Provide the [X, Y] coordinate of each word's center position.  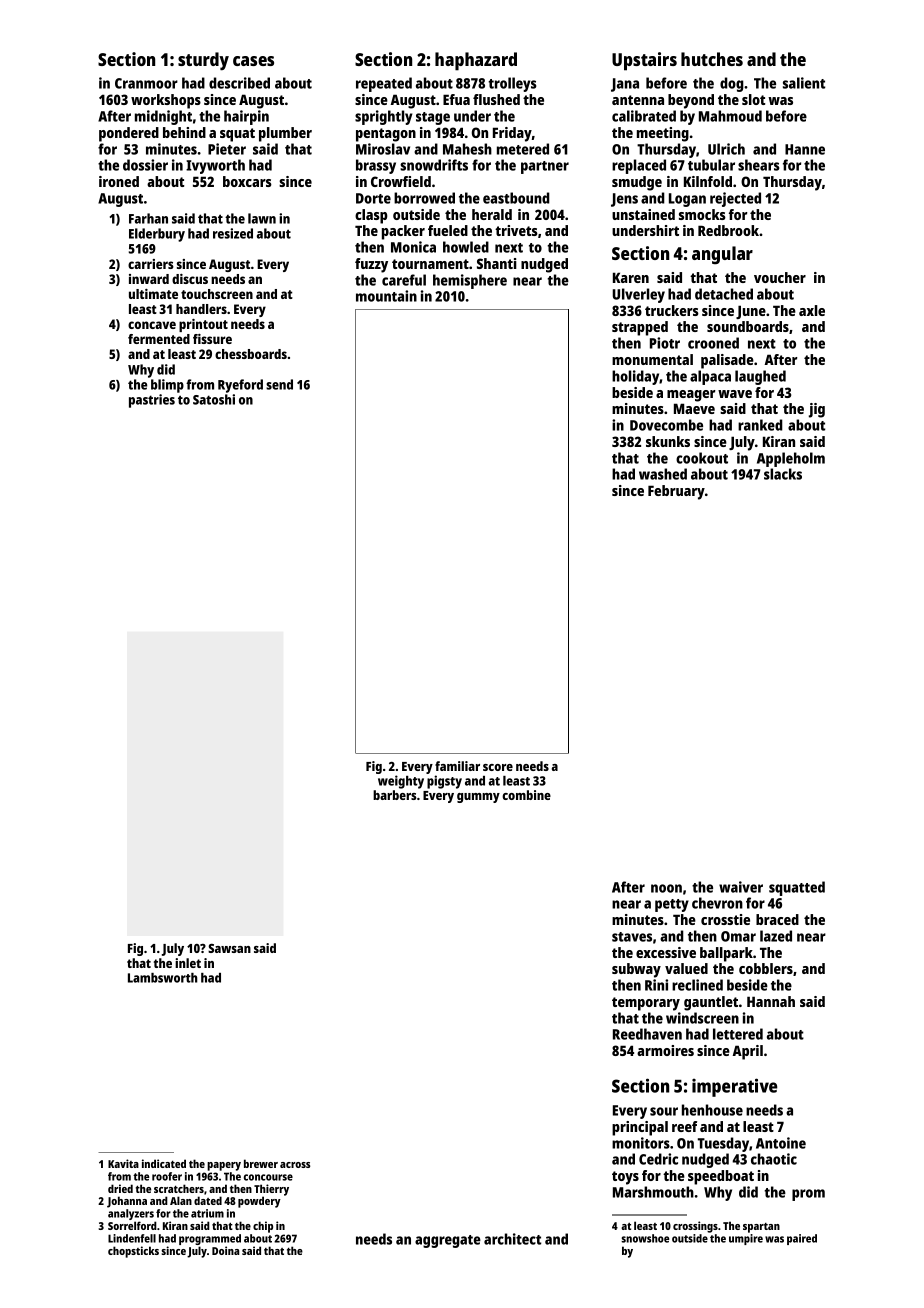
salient [804, 83]
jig [817, 410]
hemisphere [470, 281]
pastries [152, 401]
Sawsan [229, 948]
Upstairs [644, 61]
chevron [717, 903]
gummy [478, 798]
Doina [225, 1250]
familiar [457, 766]
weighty [401, 782]
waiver [741, 887]
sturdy [203, 61]
